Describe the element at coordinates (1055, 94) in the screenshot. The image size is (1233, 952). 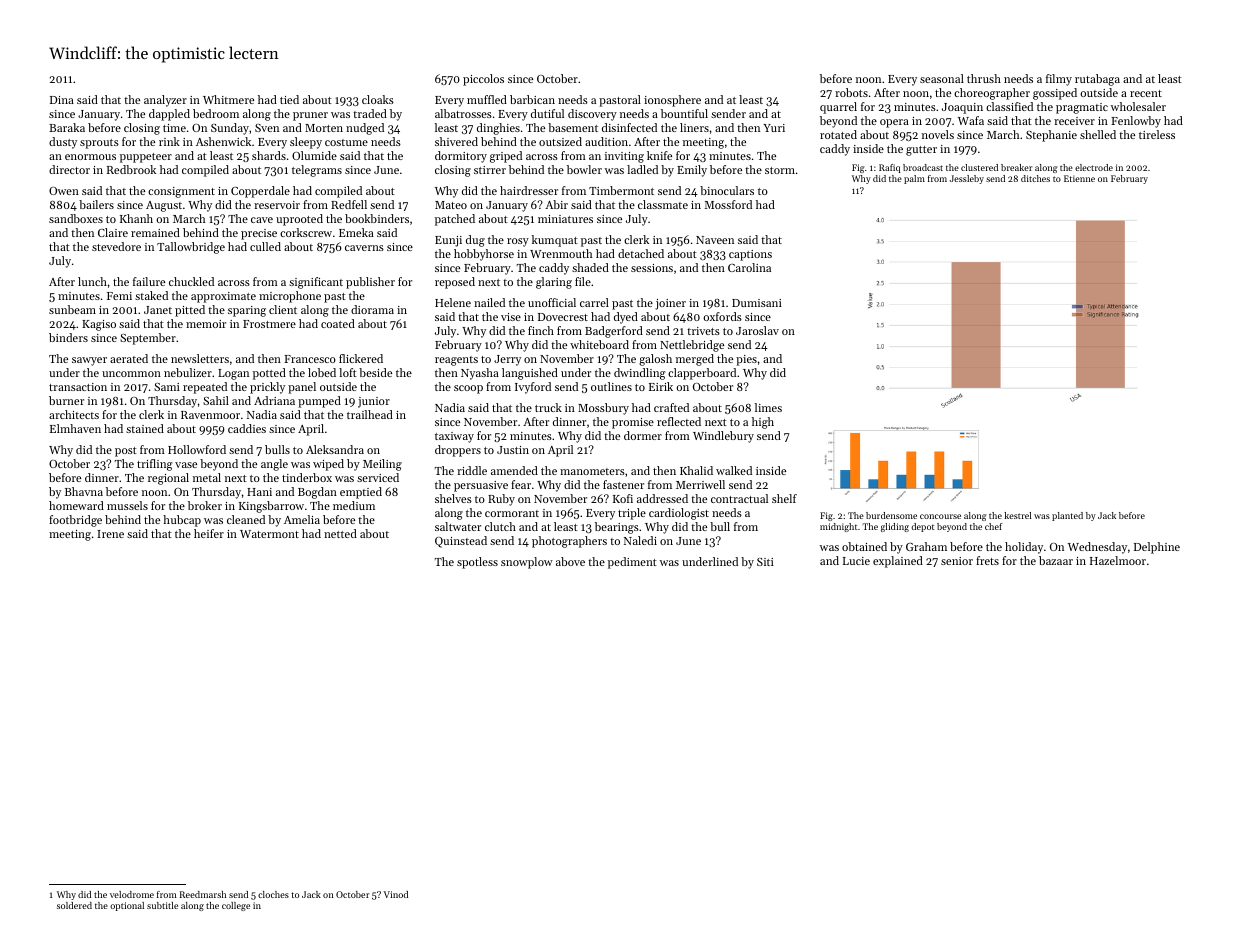
I see `gossiped` at that location.
